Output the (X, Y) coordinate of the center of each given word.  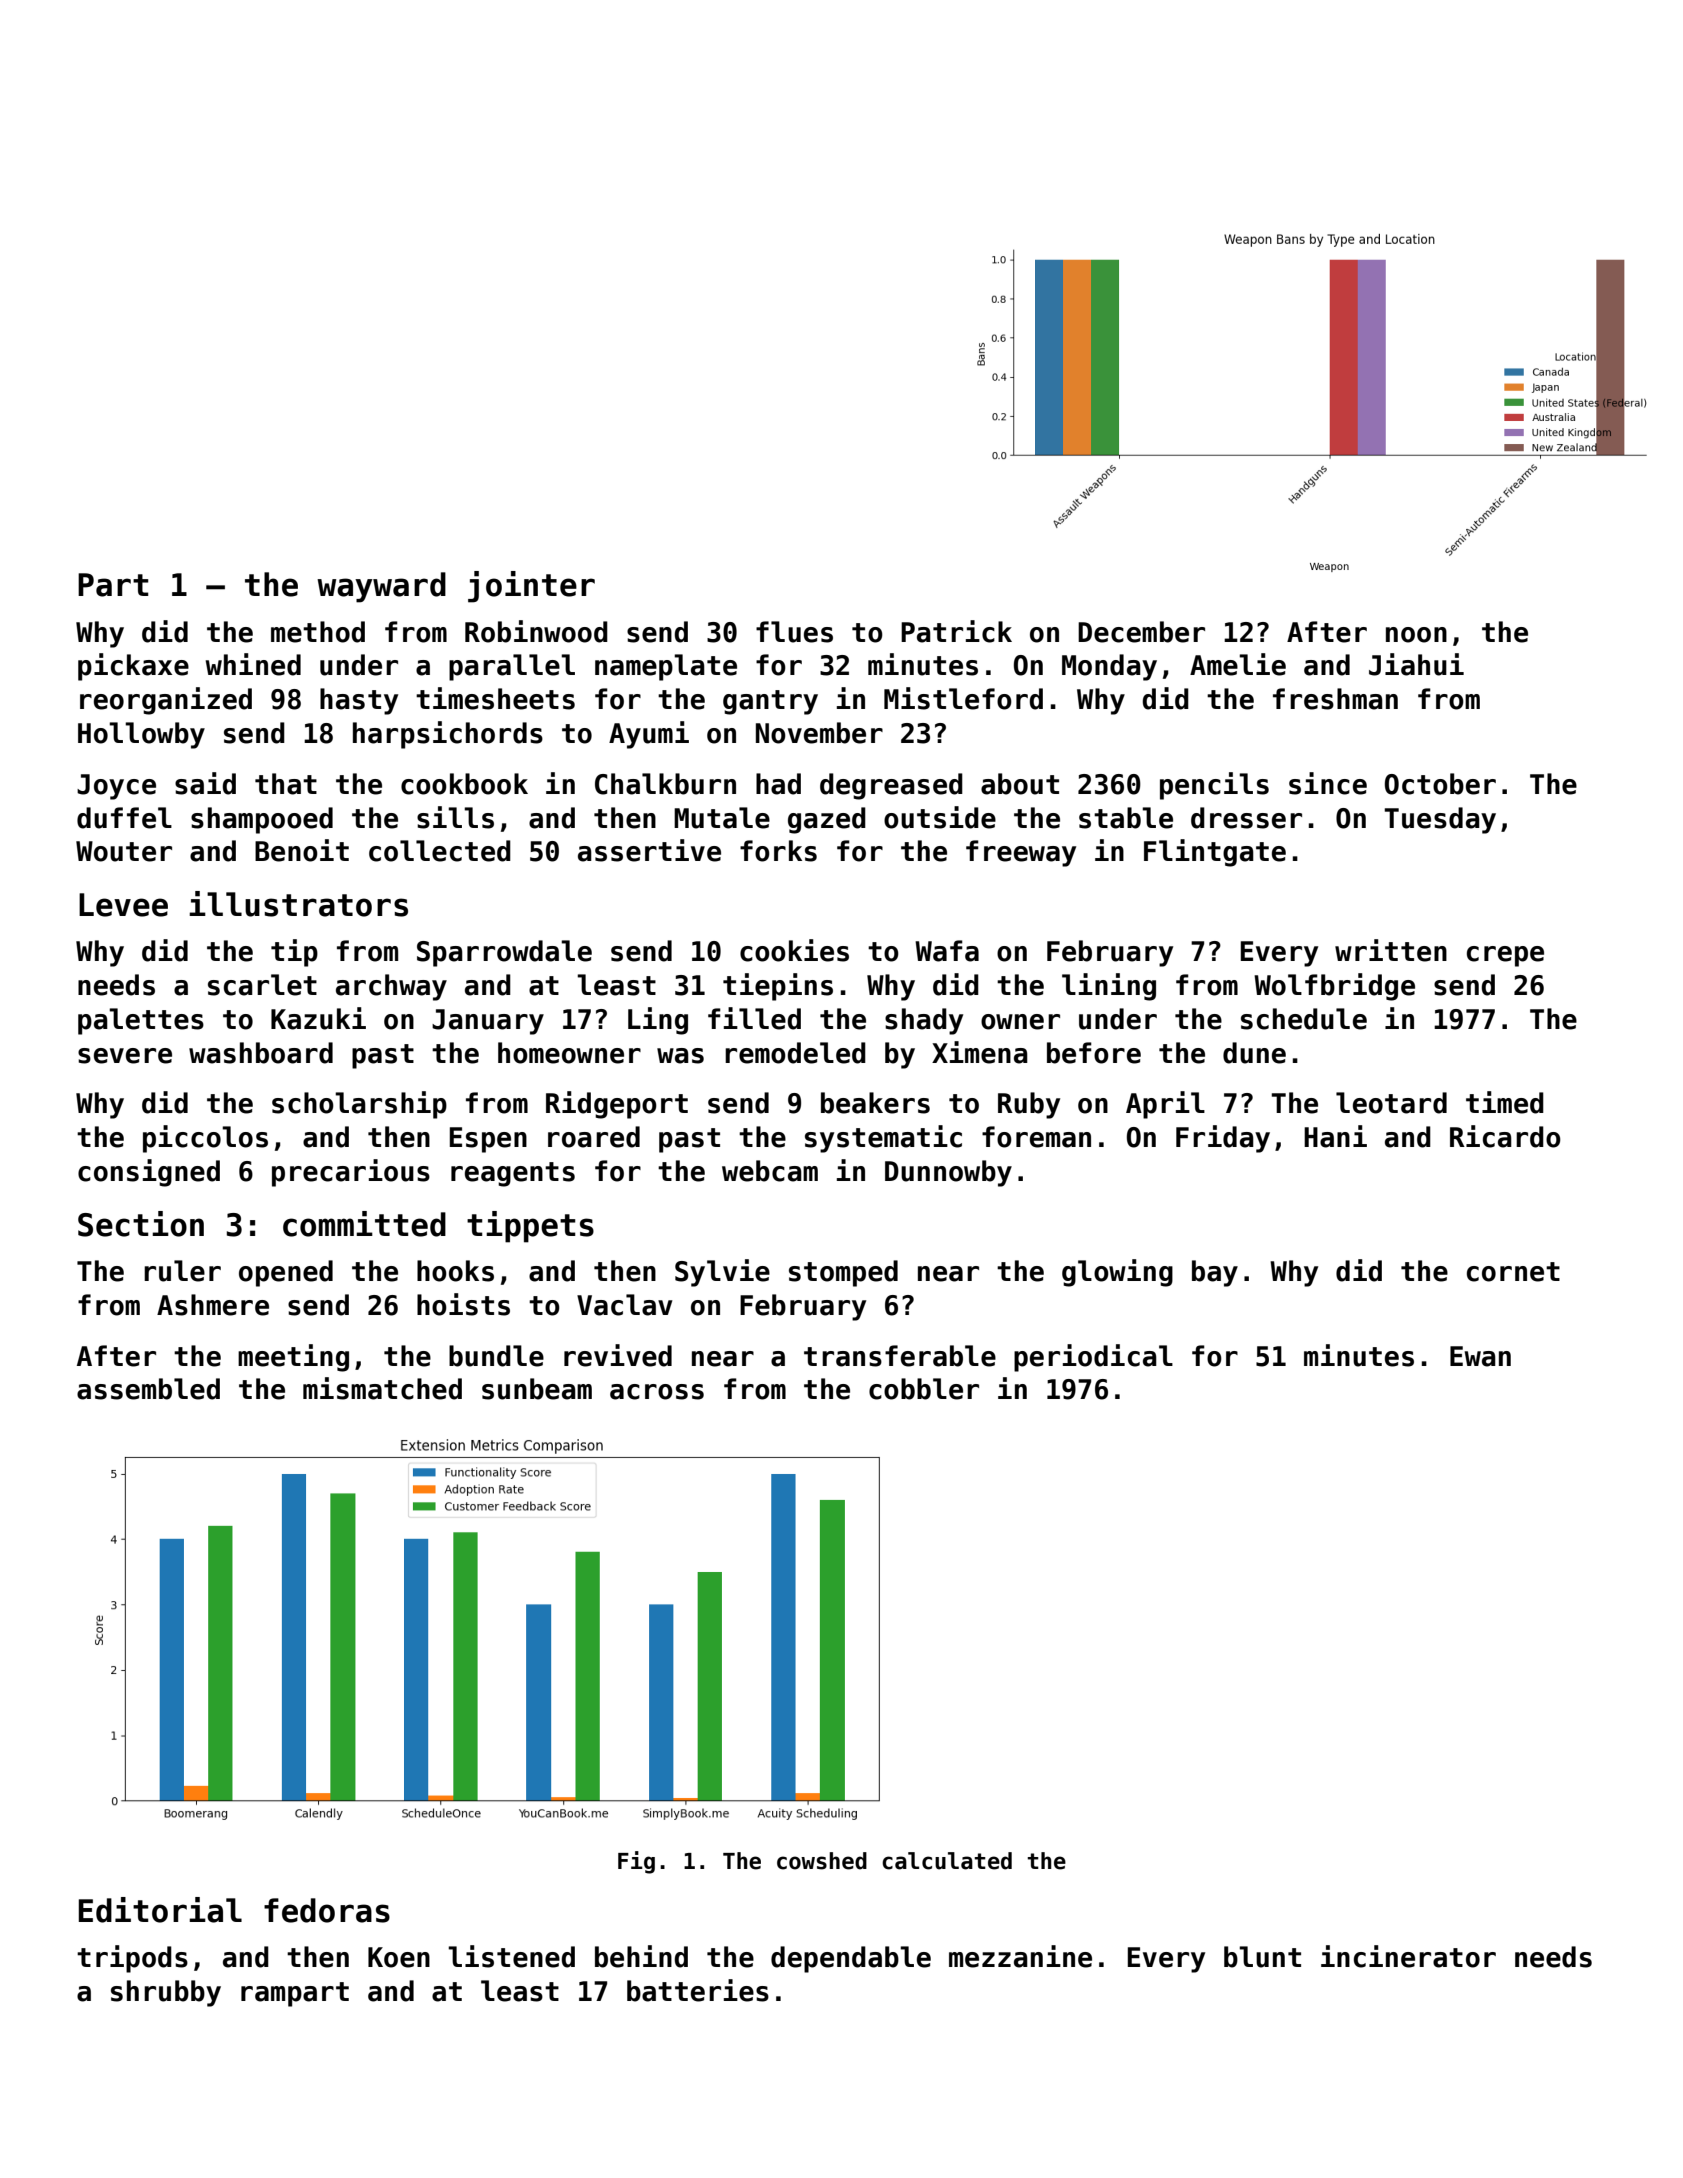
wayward (381, 587)
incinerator (1408, 1956)
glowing (1117, 1273)
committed (364, 1224)
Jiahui (1416, 664)
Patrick (956, 631)
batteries (698, 1990)
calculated (947, 1861)
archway (391, 987)
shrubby (166, 1993)
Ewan (1480, 1356)
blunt (1262, 1957)
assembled (148, 1389)
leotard (1391, 1103)
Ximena (980, 1052)
